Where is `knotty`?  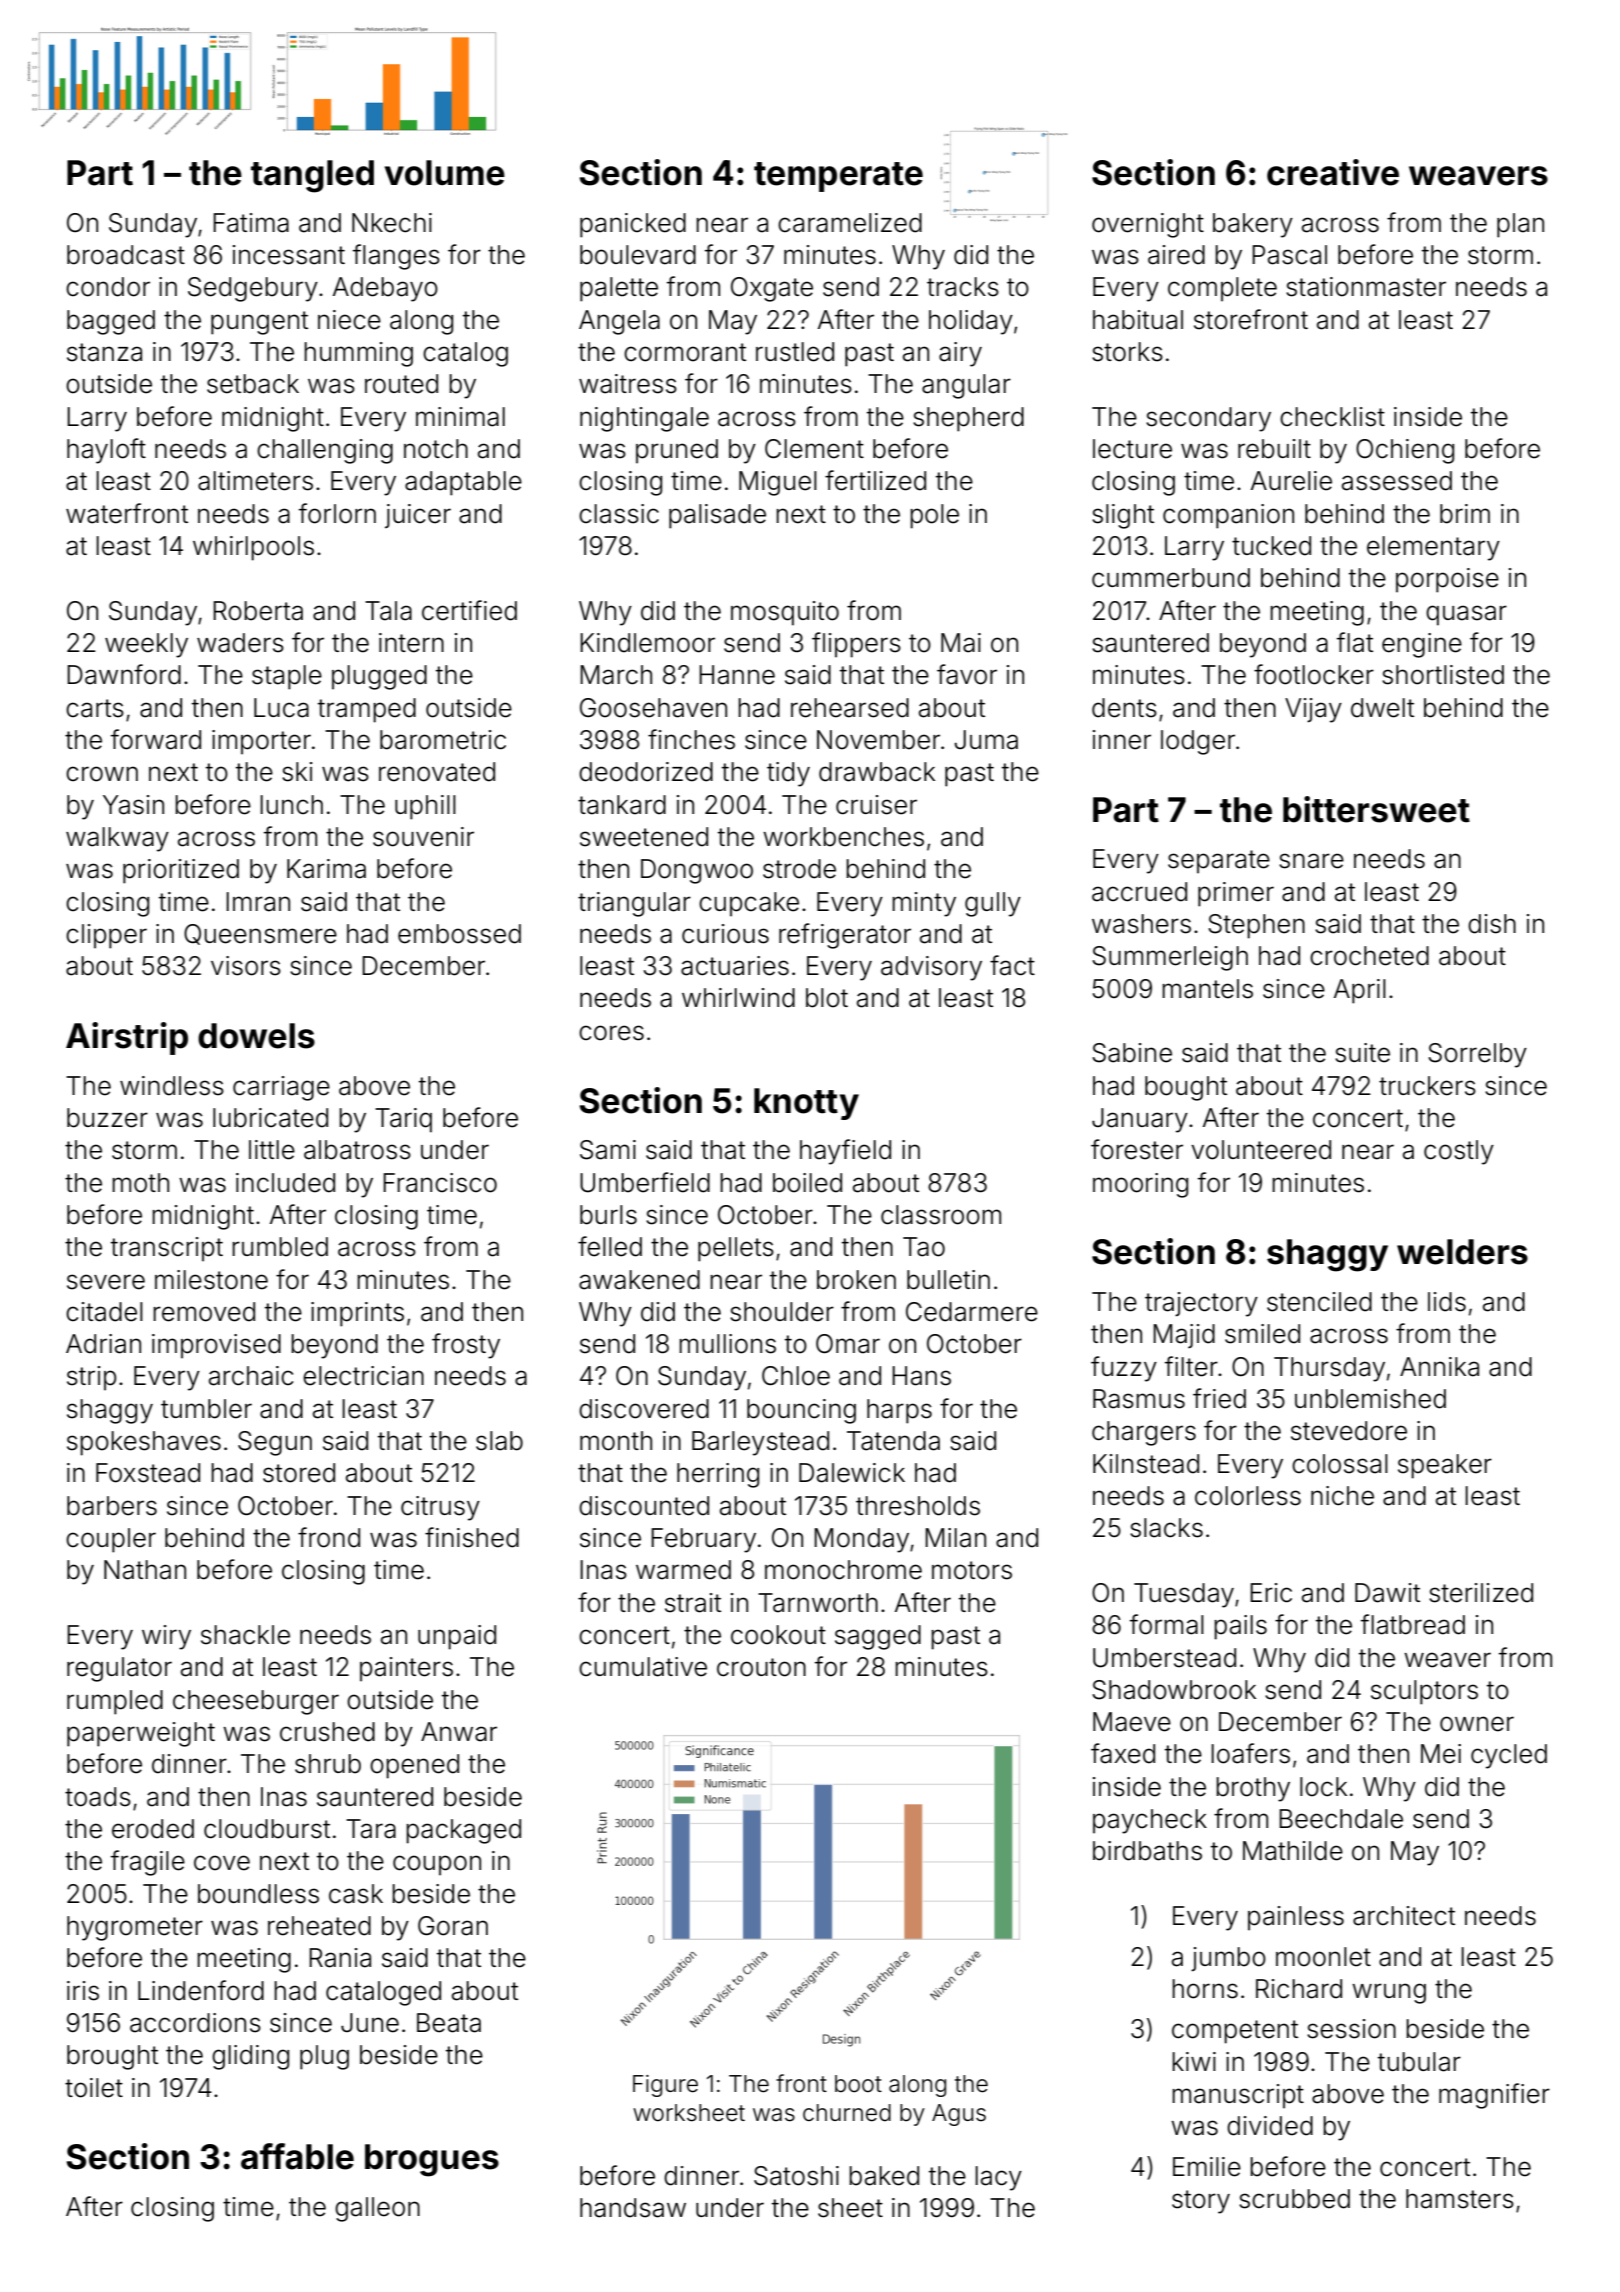
knotty is located at coordinates (806, 1104).
